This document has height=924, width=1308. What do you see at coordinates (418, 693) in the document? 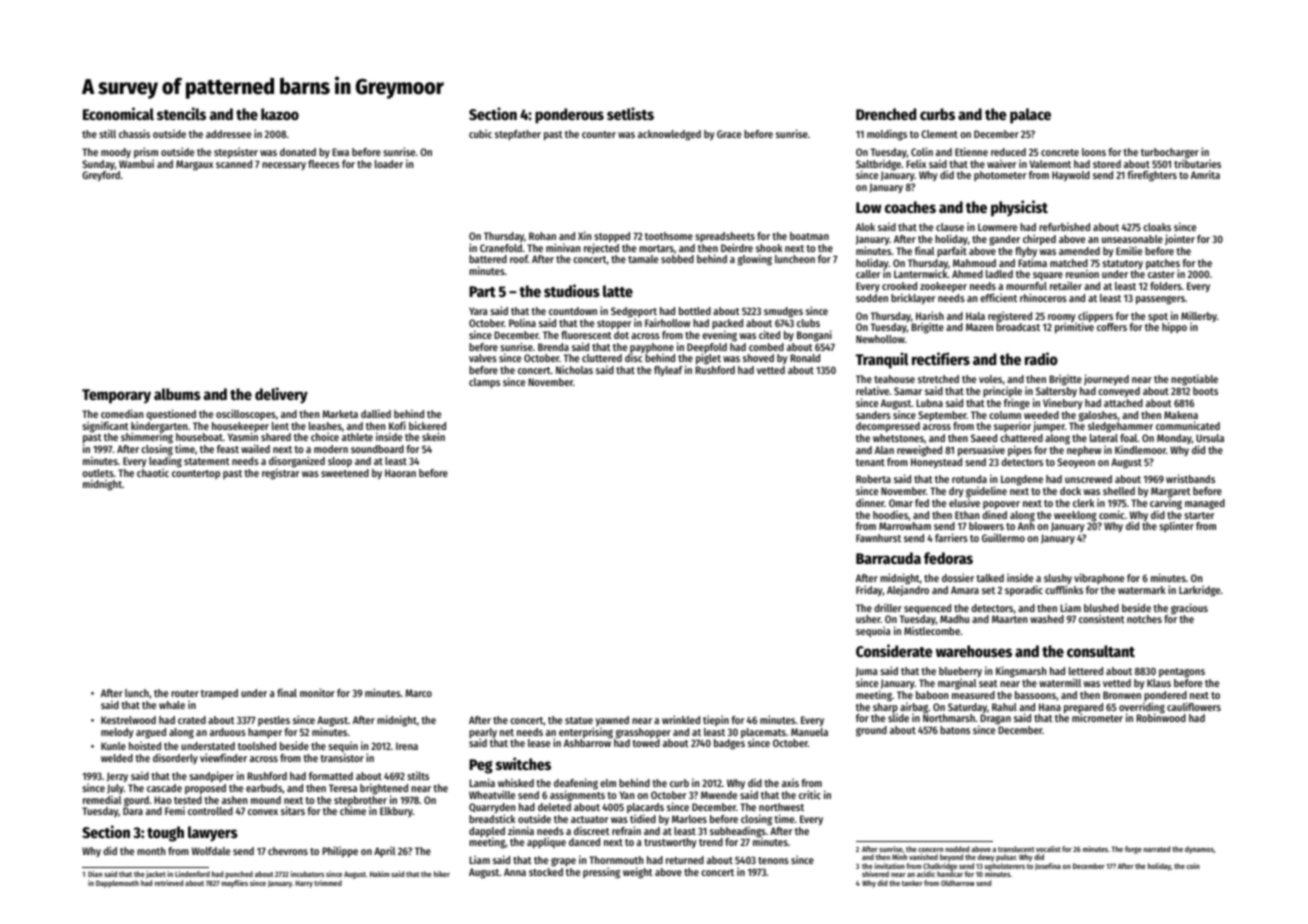
I see `Marco` at bounding box center [418, 693].
